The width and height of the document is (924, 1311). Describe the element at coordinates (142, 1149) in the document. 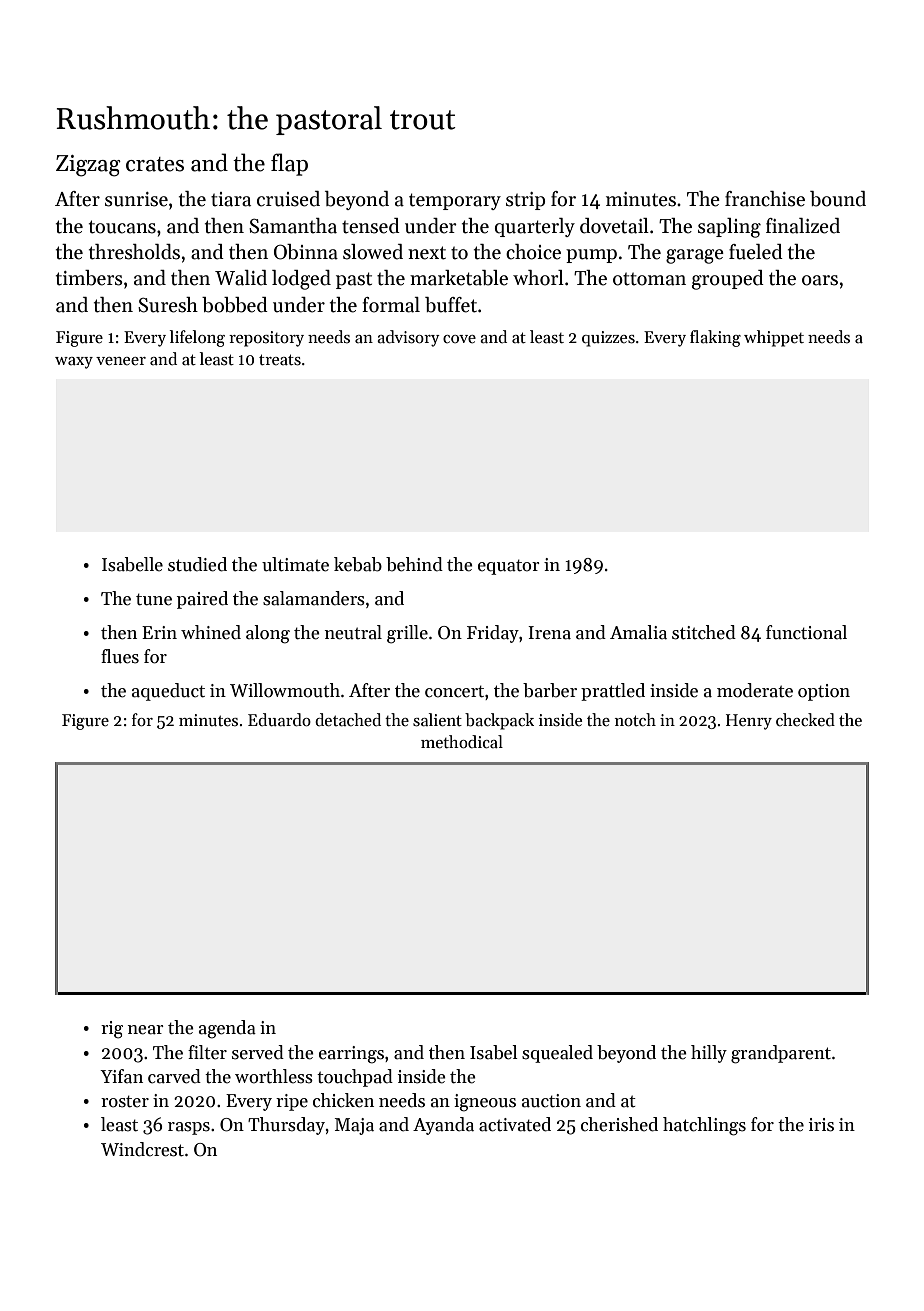

I see `Windcrest` at that location.
